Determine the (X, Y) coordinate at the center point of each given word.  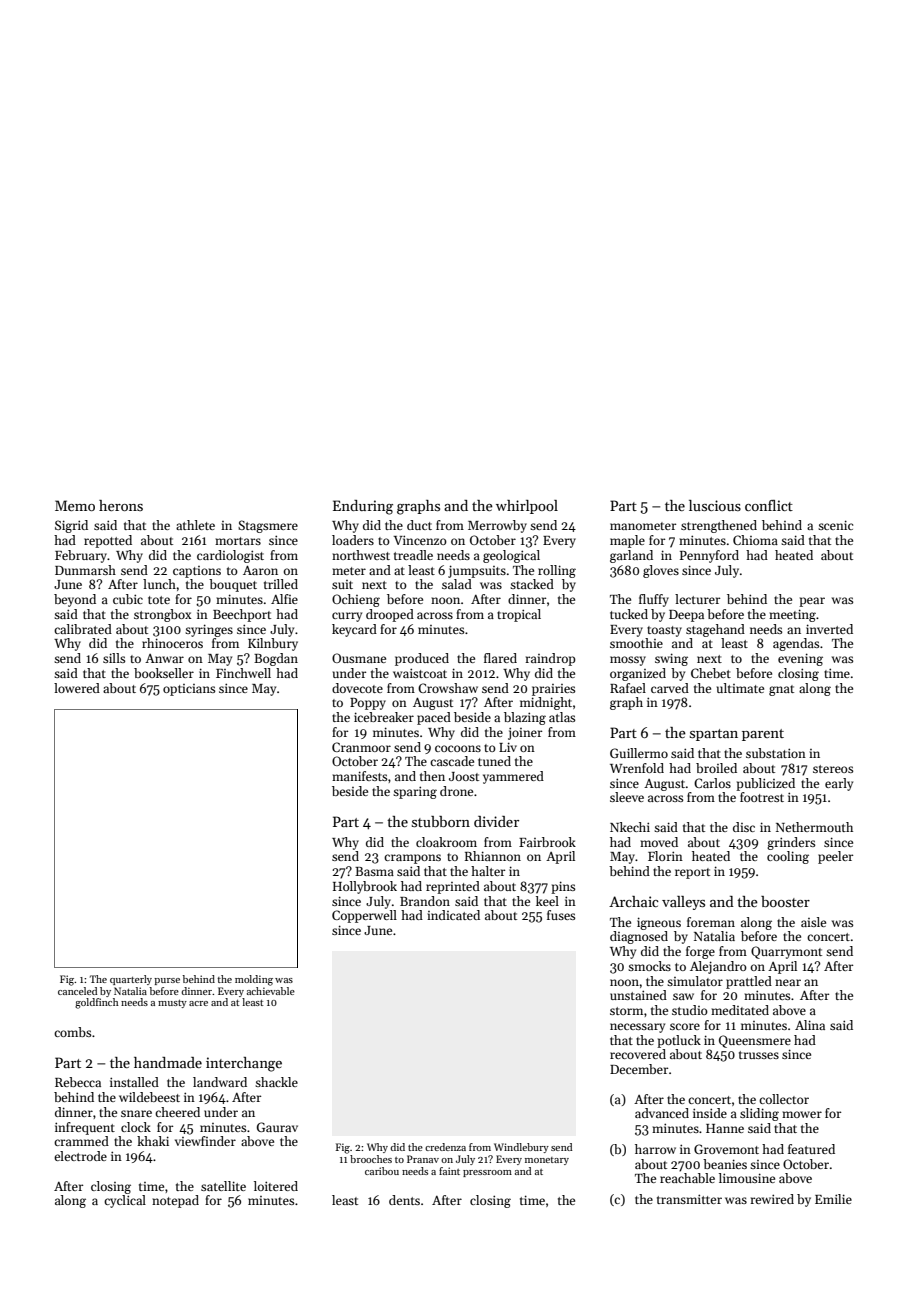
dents (404, 1200)
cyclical (125, 1201)
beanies (725, 1164)
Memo (75, 505)
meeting (792, 615)
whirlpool (527, 507)
